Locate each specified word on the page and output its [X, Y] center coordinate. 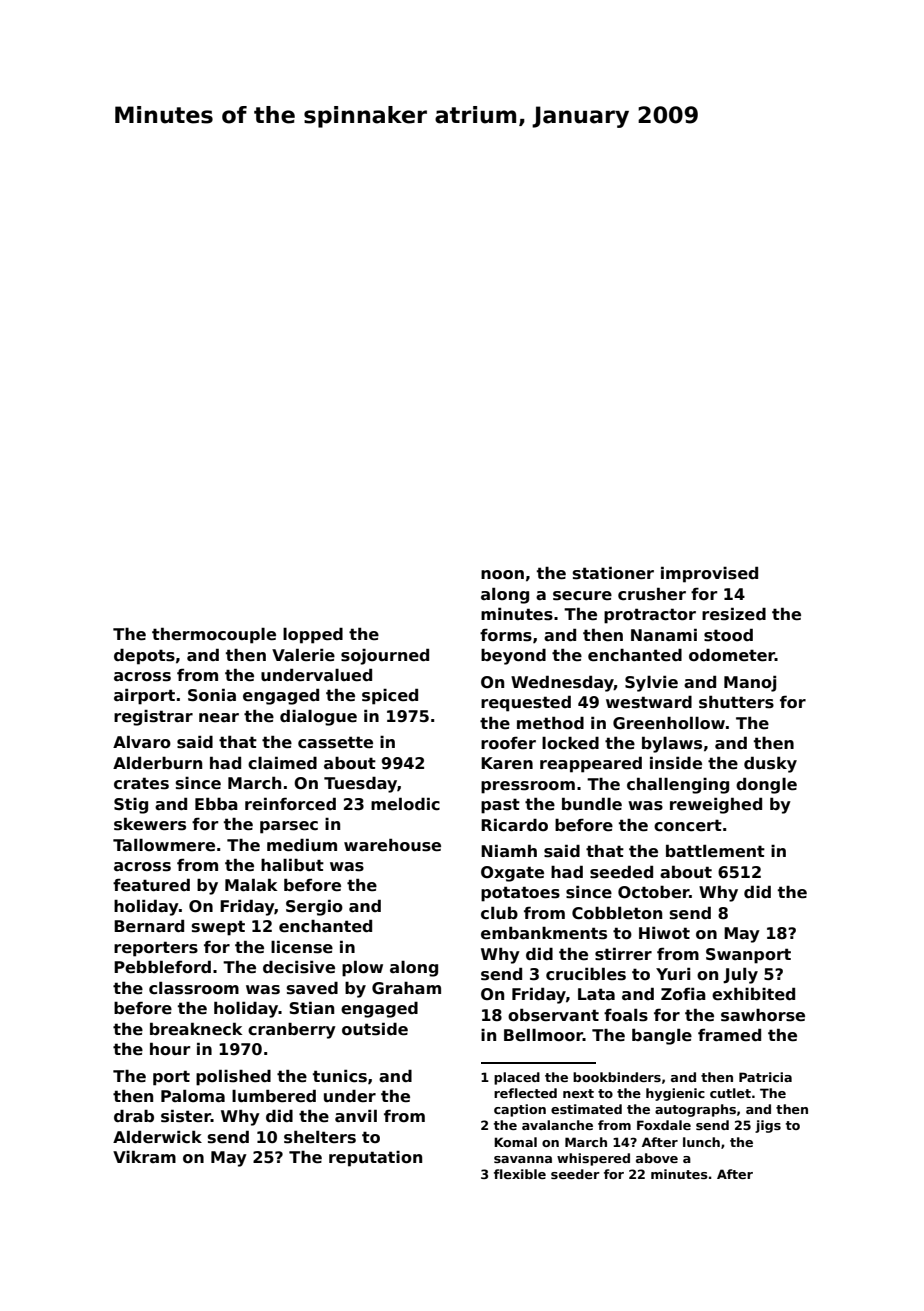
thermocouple [214, 635]
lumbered [274, 1096]
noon [502, 574]
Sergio [314, 907]
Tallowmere [164, 845]
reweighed [716, 805]
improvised [709, 574]
